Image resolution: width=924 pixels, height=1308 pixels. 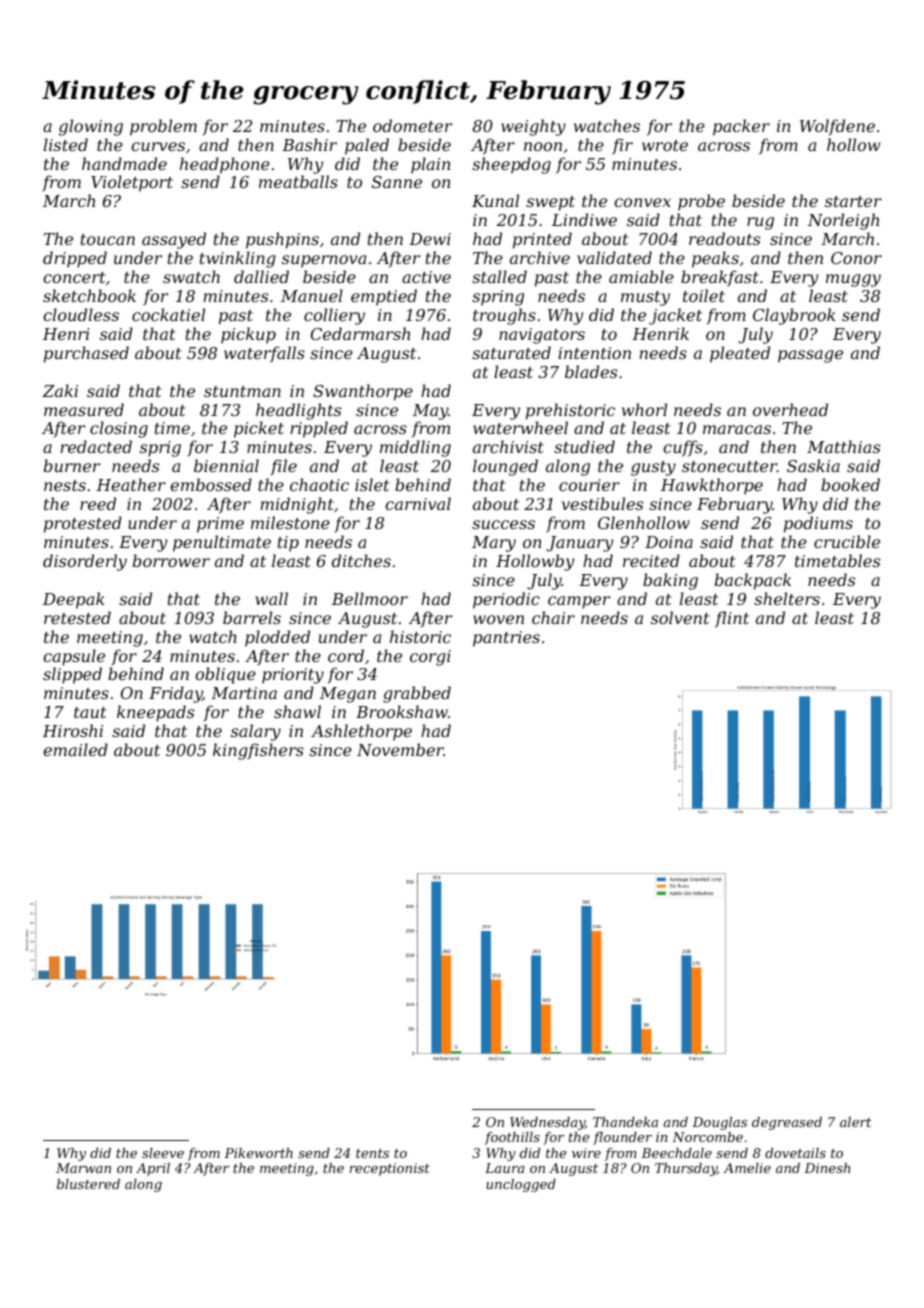 What do you see at coordinates (163, 1153) in the screenshot?
I see `sleeve` at bounding box center [163, 1153].
